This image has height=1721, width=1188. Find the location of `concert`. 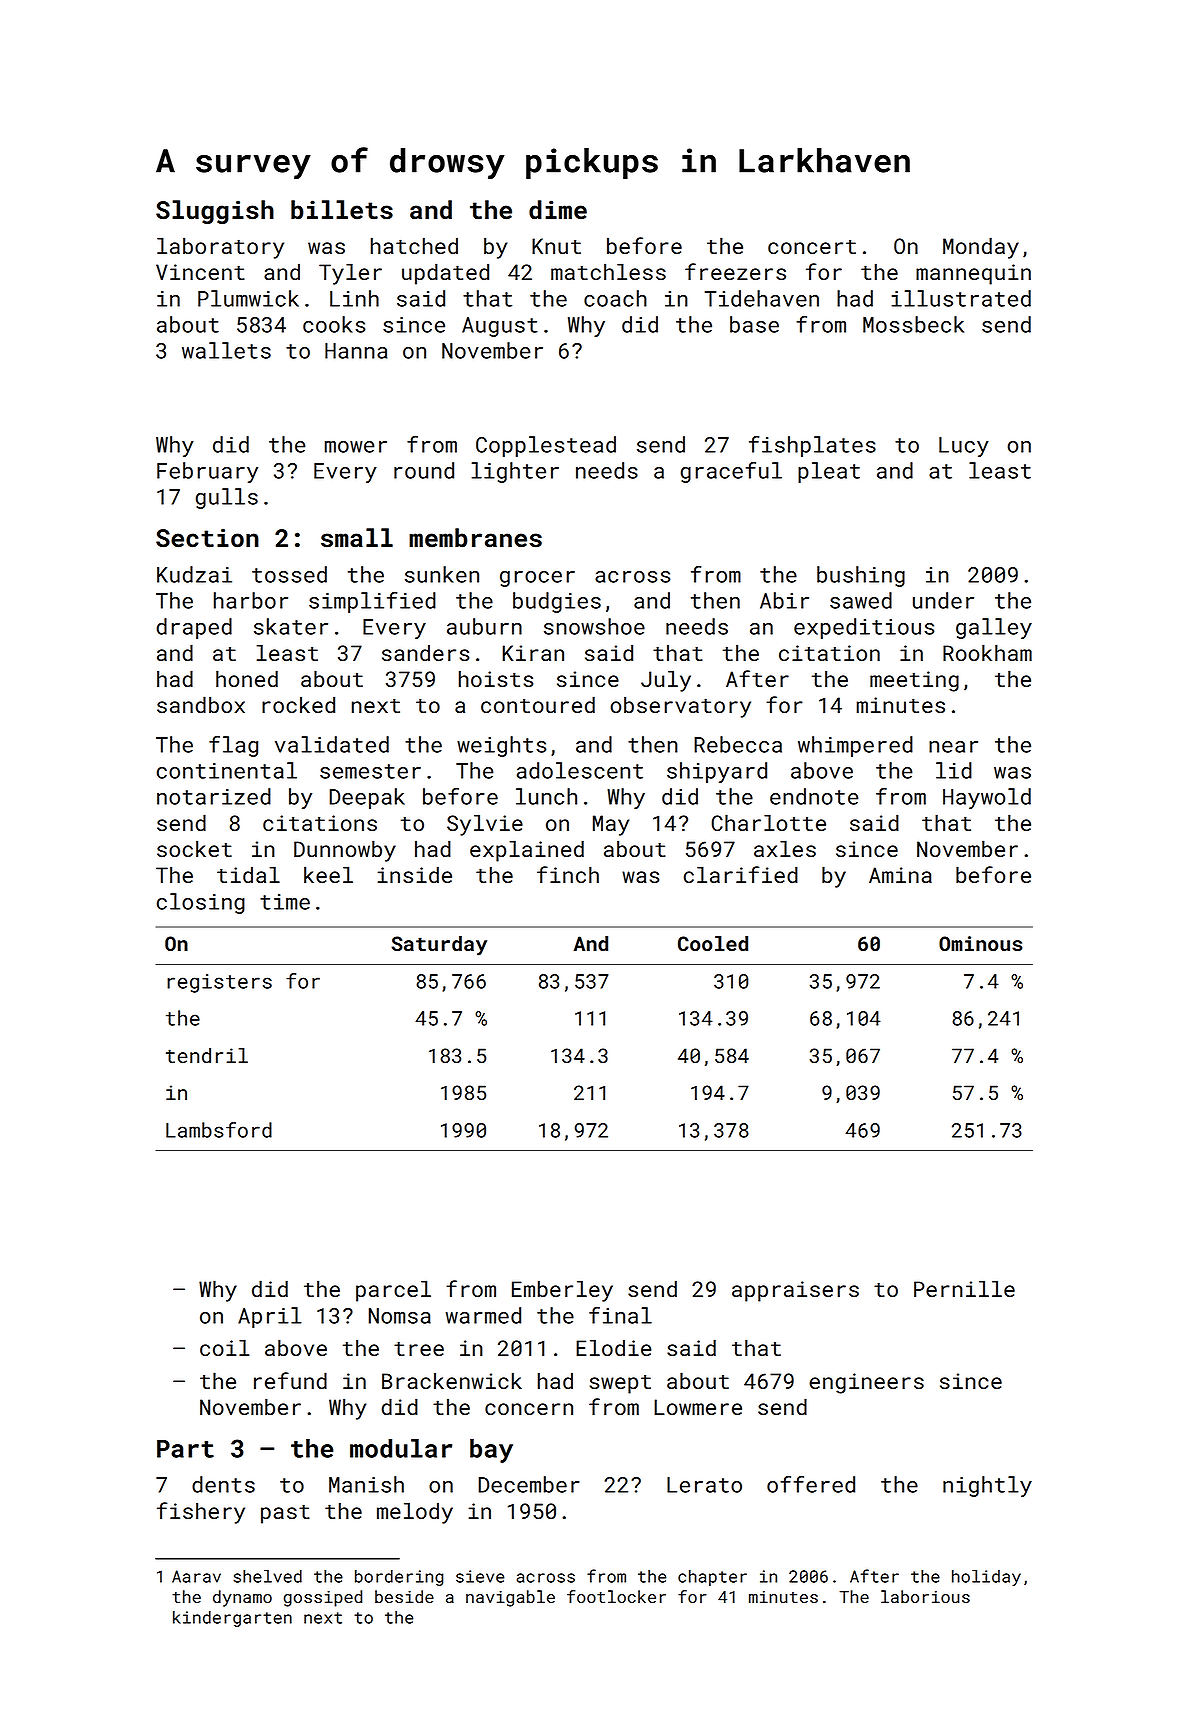

concert is located at coordinates (812, 247).
